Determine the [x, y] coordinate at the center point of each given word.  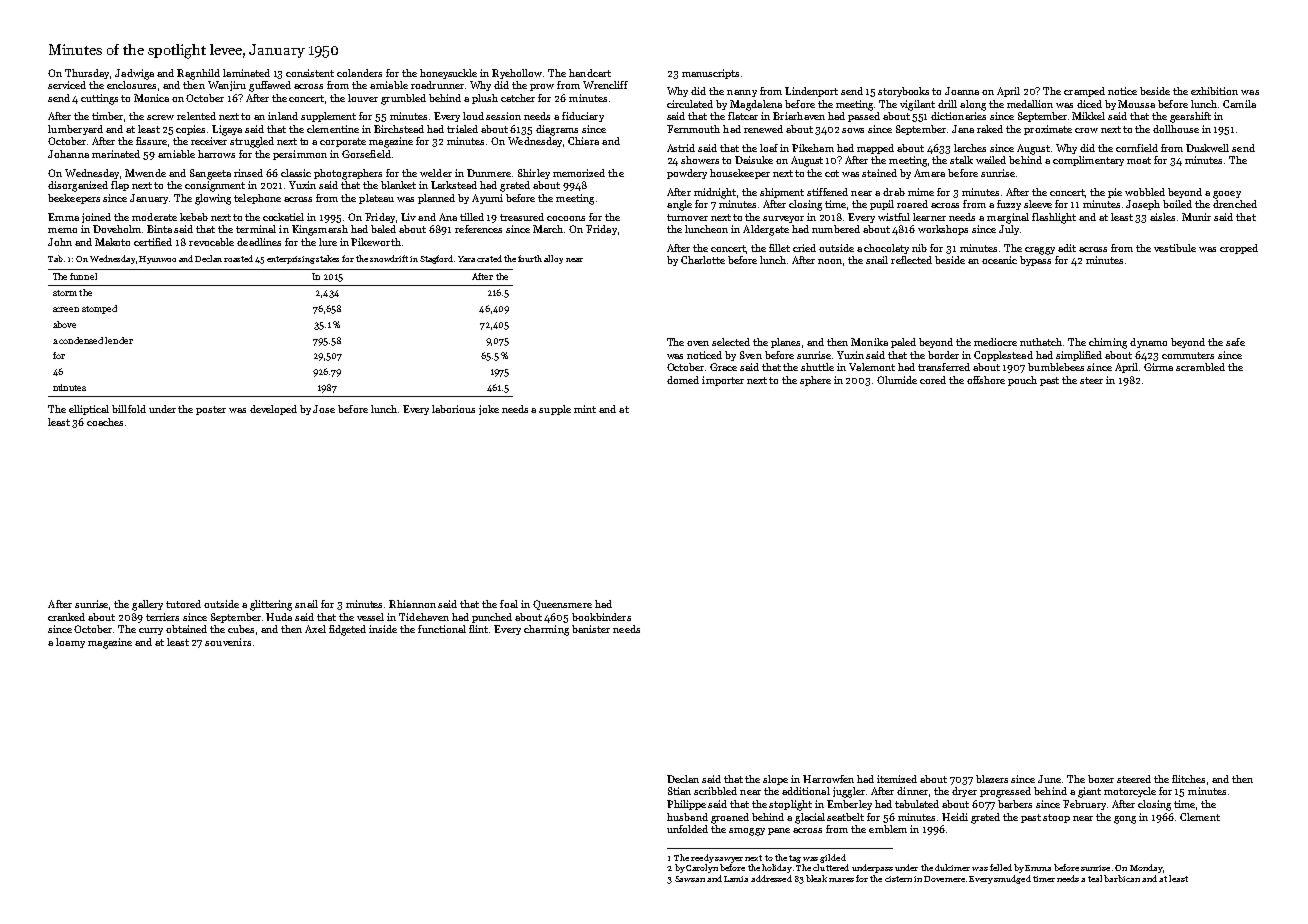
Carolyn [702, 868]
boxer [1101, 779]
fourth [530, 258]
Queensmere [562, 605]
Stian [679, 791]
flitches [1188, 779]
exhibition [1214, 91]
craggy [1040, 251]
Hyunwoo [157, 260]
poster [211, 410]
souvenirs [228, 642]
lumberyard [75, 130]
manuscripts [710, 74]
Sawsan [690, 879]
